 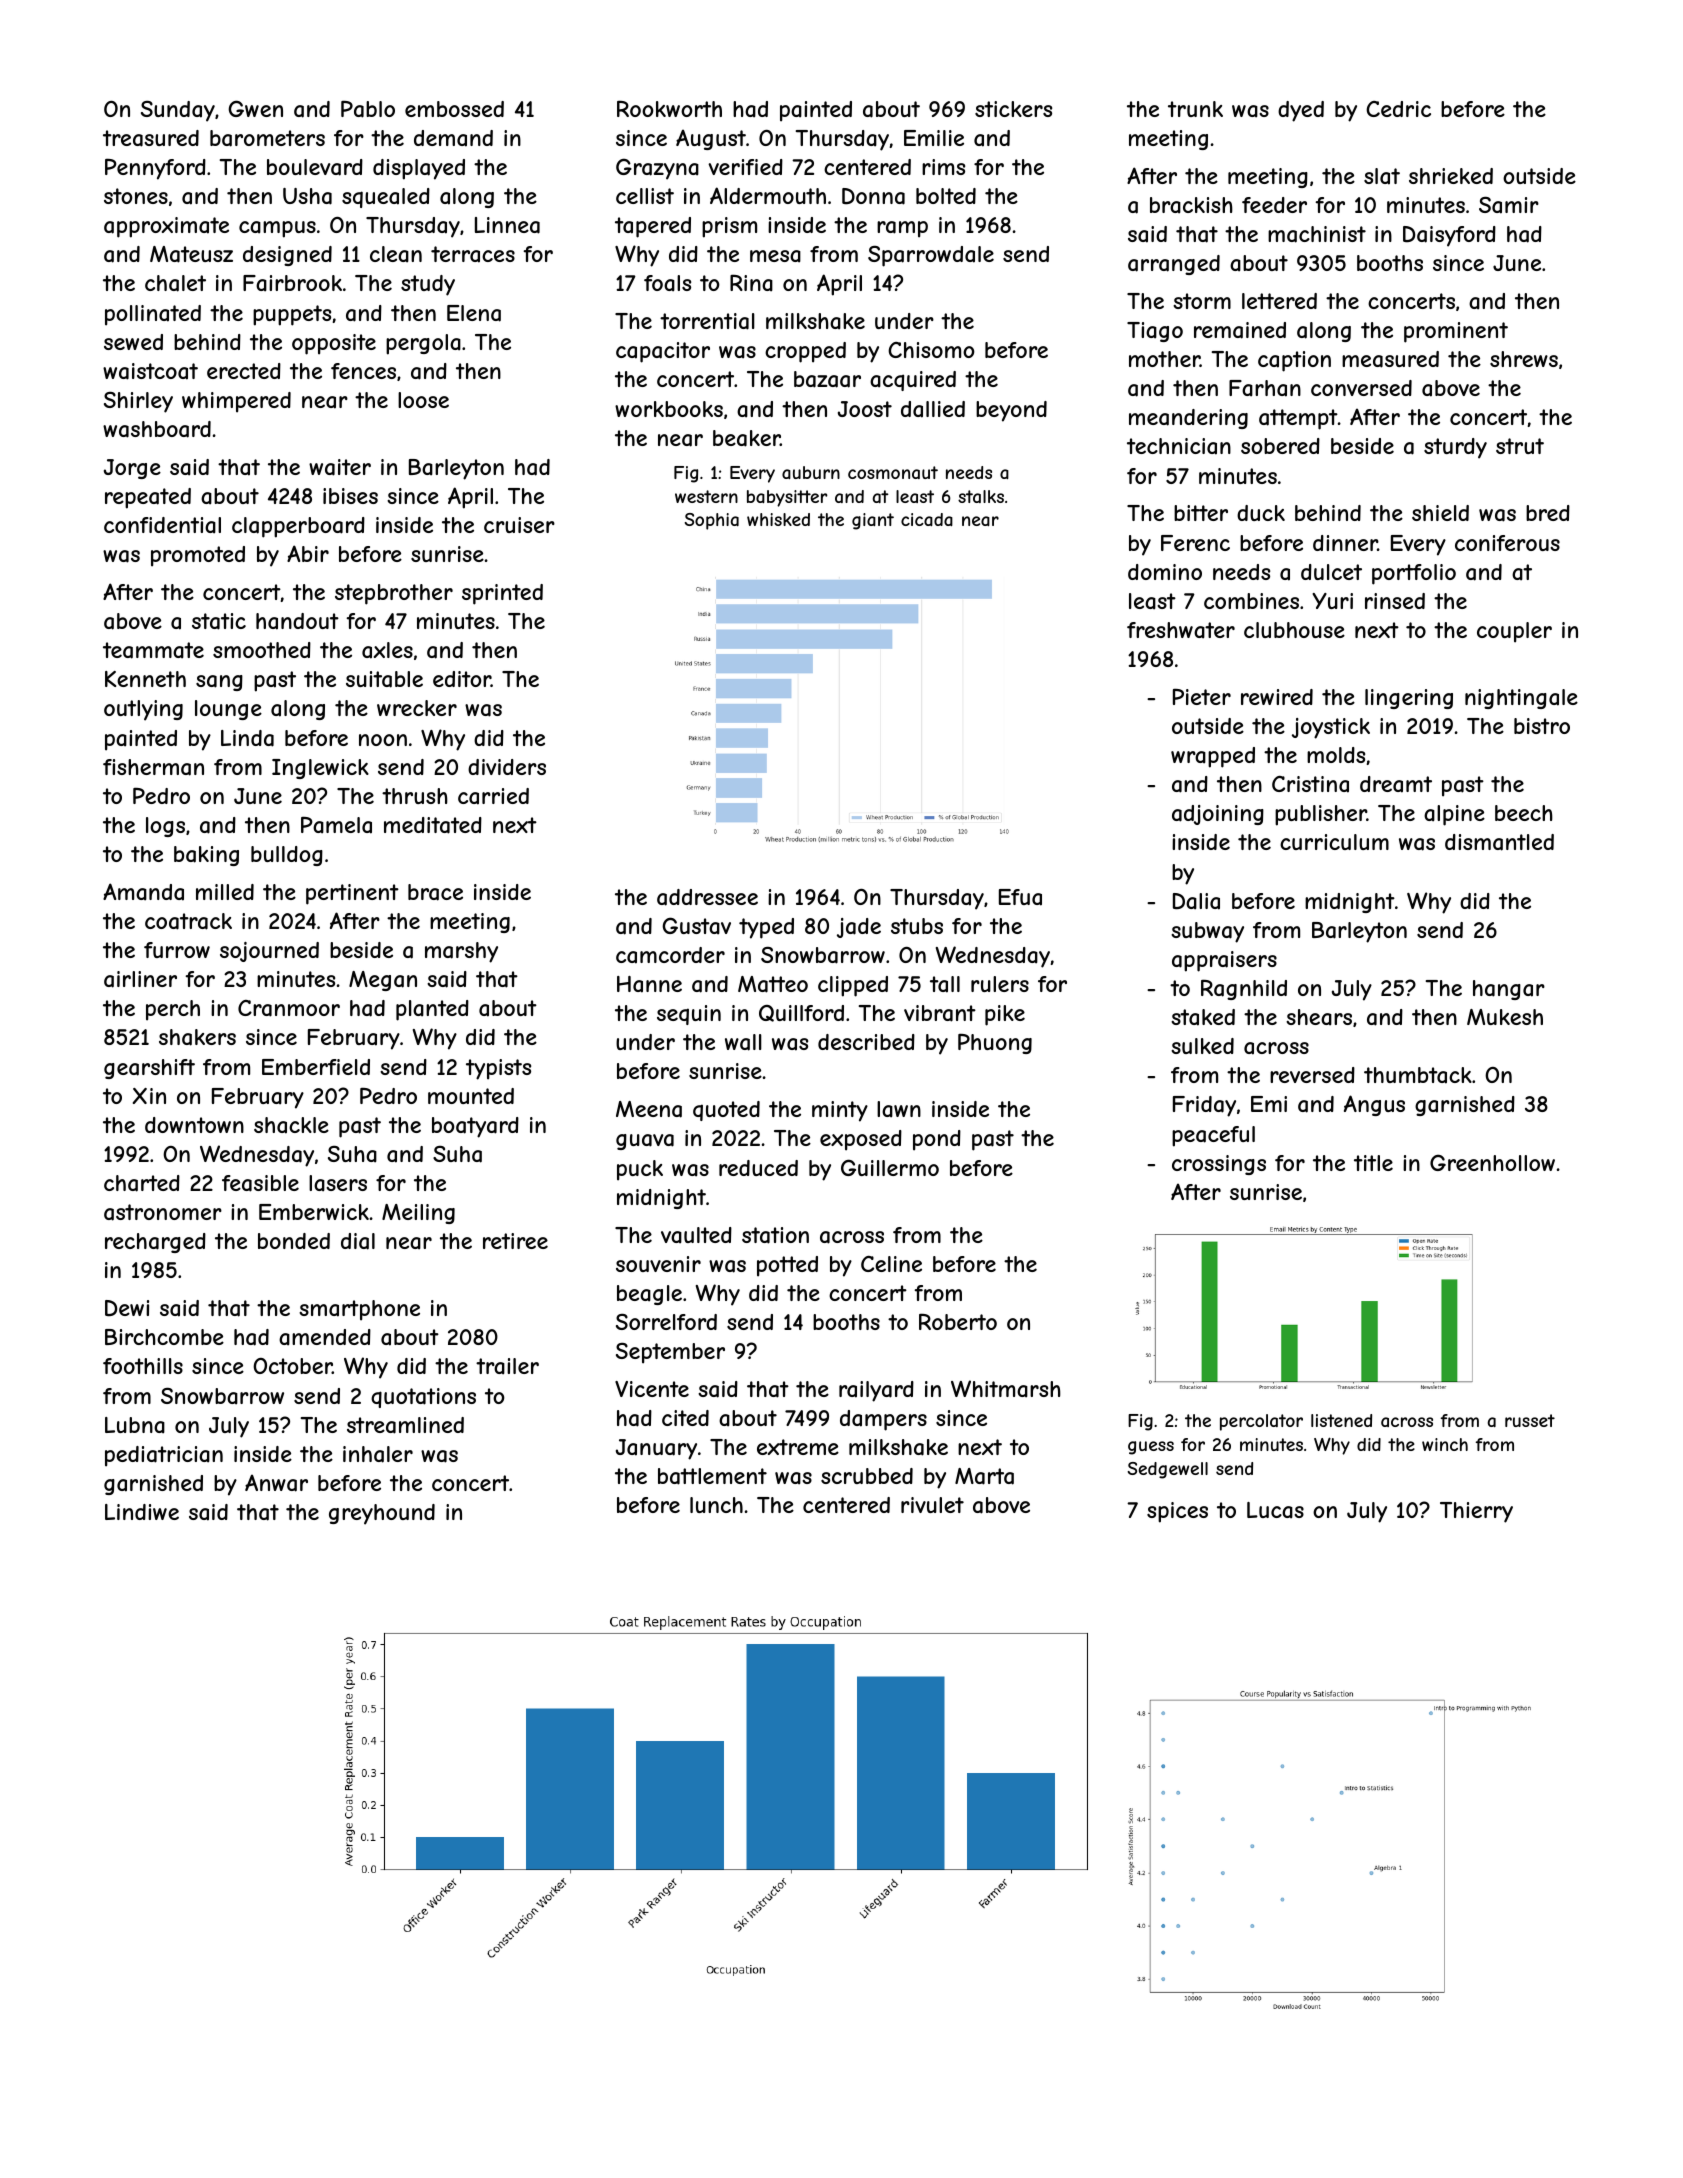 What do you see at coordinates (1011, 411) in the screenshot?
I see `beyond` at bounding box center [1011, 411].
